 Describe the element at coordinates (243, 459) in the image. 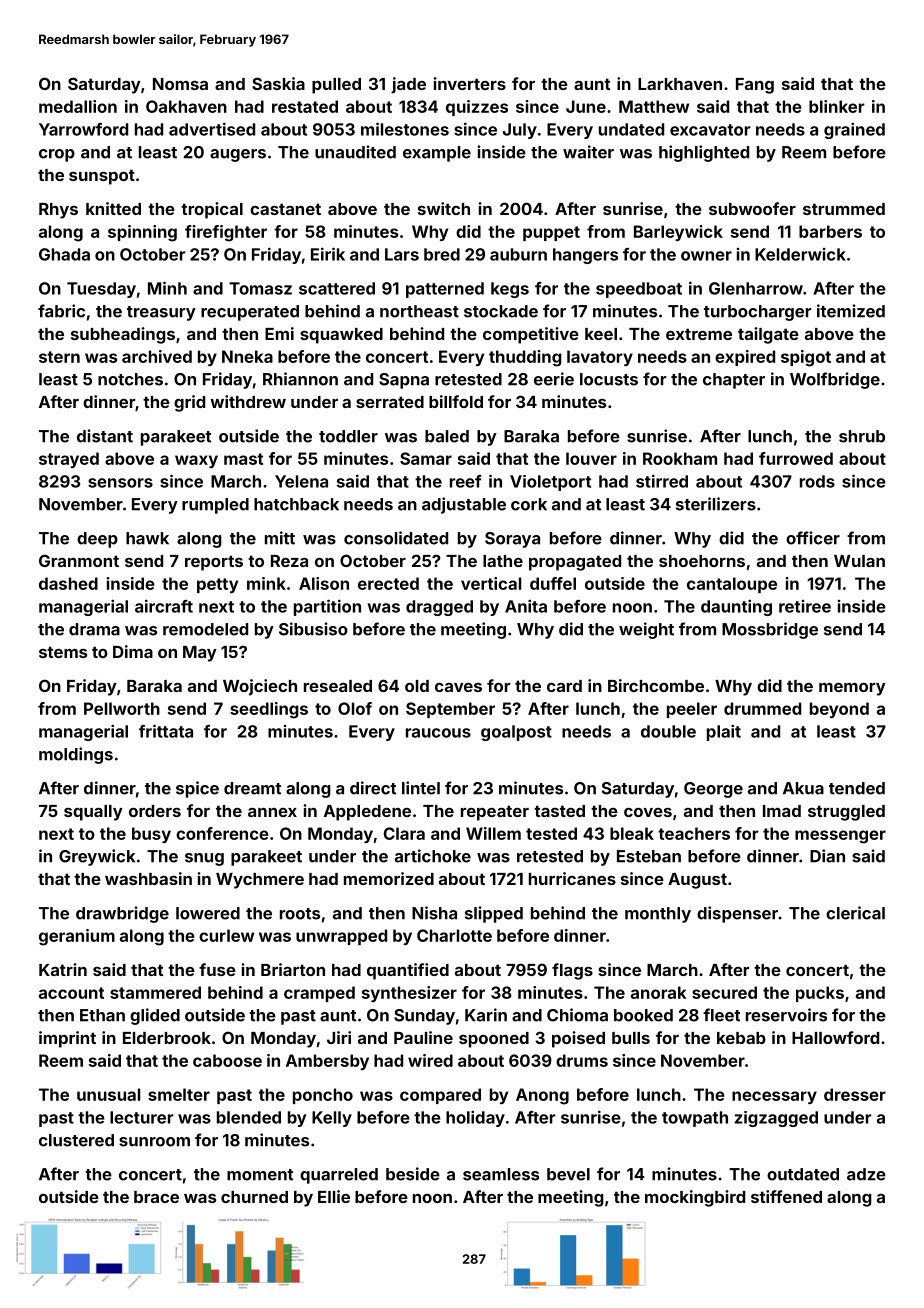

I see `mast` at that location.
